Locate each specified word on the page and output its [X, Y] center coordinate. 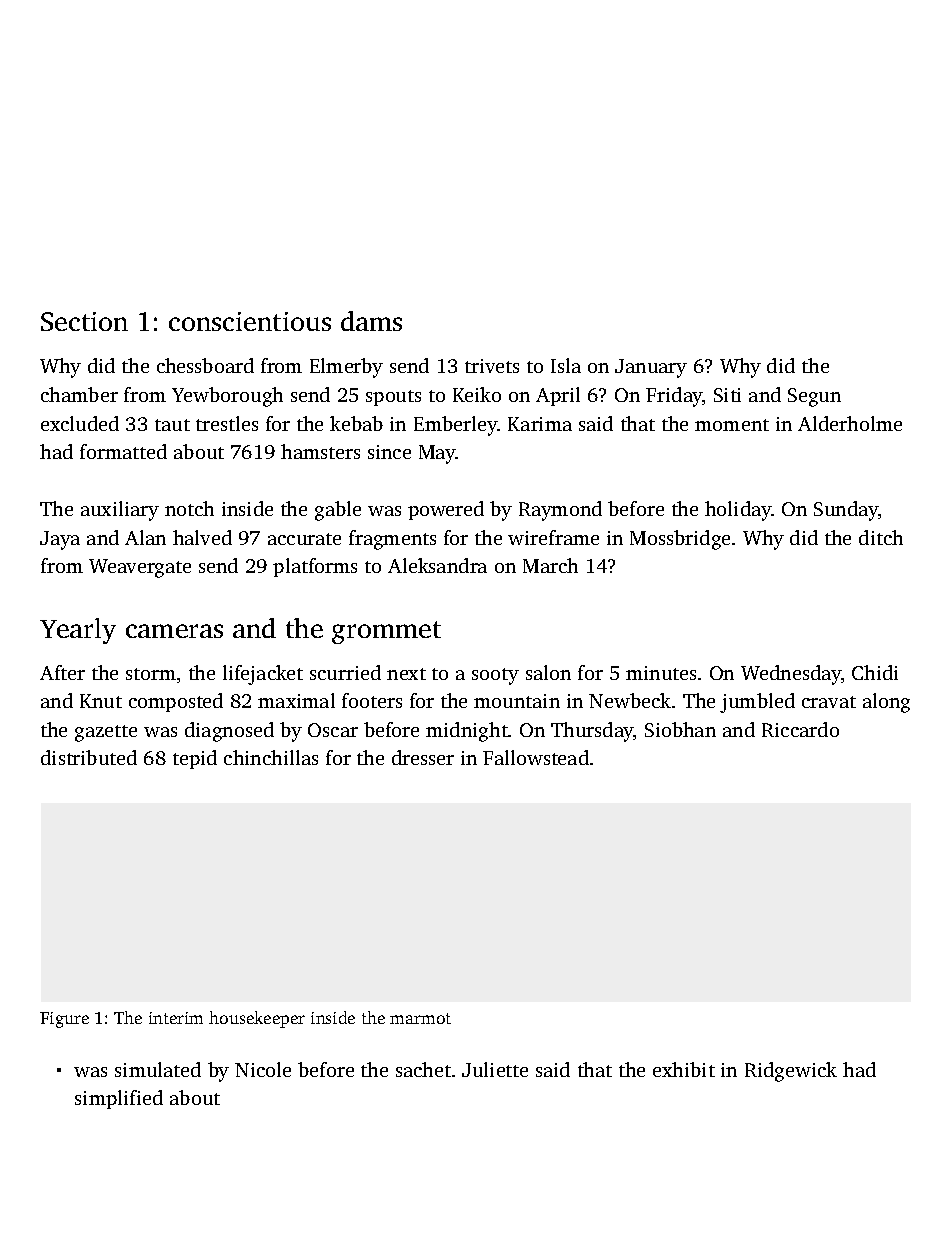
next [406, 674]
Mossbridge [680, 540]
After [62, 672]
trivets [492, 366]
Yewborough [227, 397]
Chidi [875, 672]
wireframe [553, 537]
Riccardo [800, 729]
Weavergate [140, 568]
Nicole [263, 1069]
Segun [814, 397]
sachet [423, 1069]
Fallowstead [536, 757]
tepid [195, 759]
